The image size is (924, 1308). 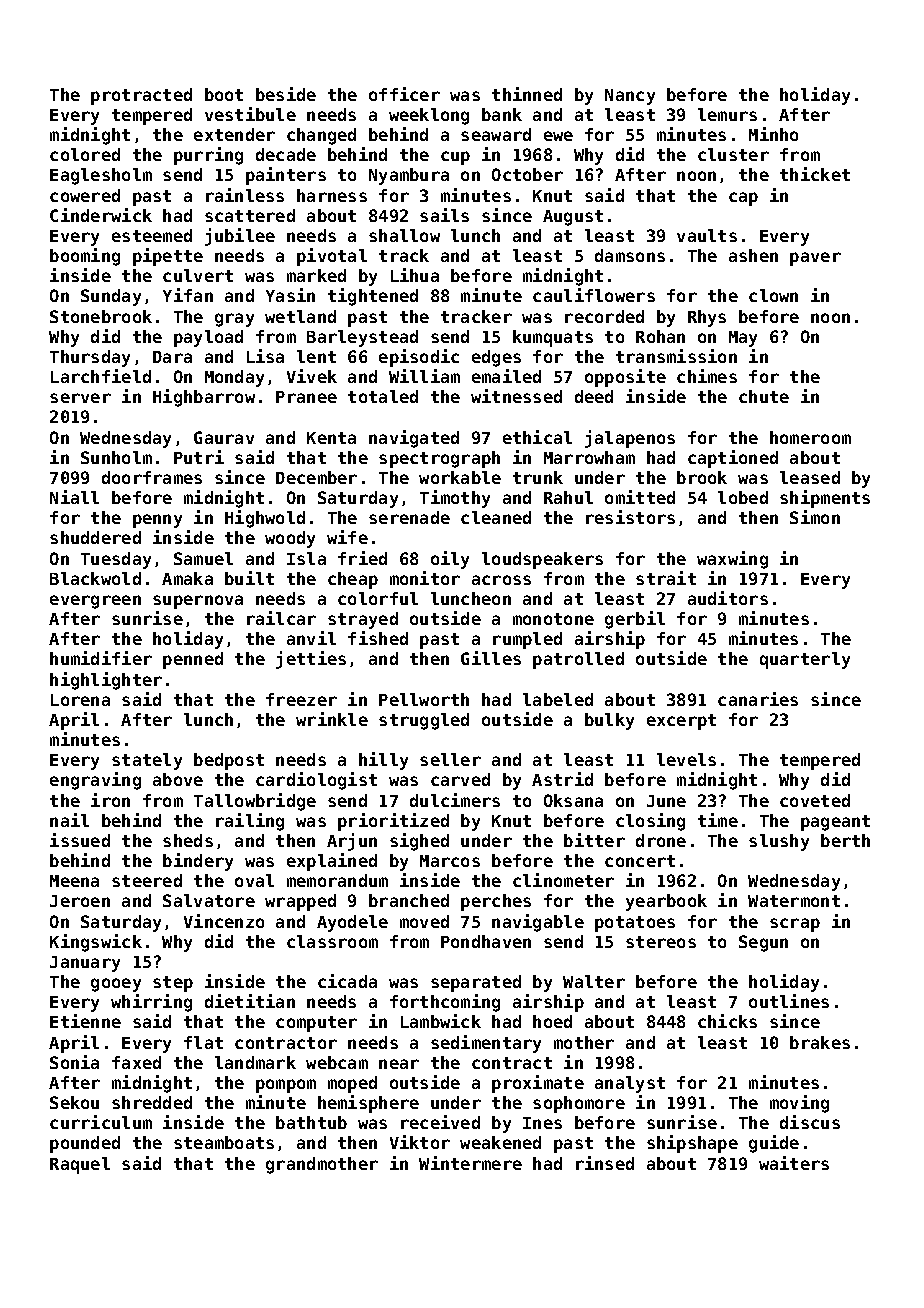 I want to click on Raquel, so click(x=80, y=1165).
